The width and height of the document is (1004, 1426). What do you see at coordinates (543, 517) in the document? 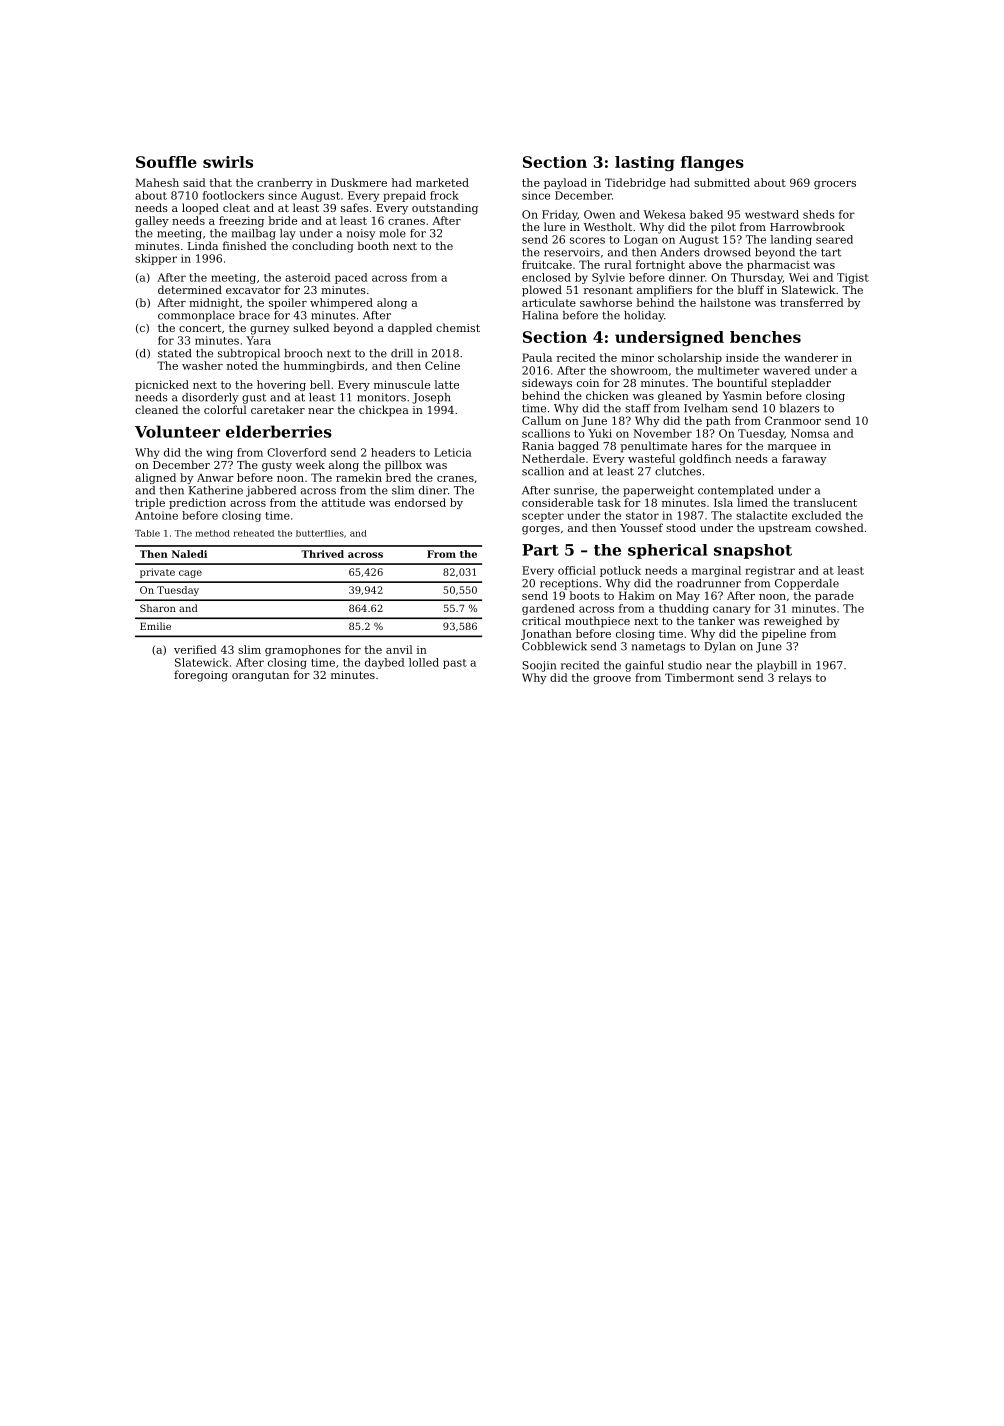
I see `scepter` at bounding box center [543, 517].
